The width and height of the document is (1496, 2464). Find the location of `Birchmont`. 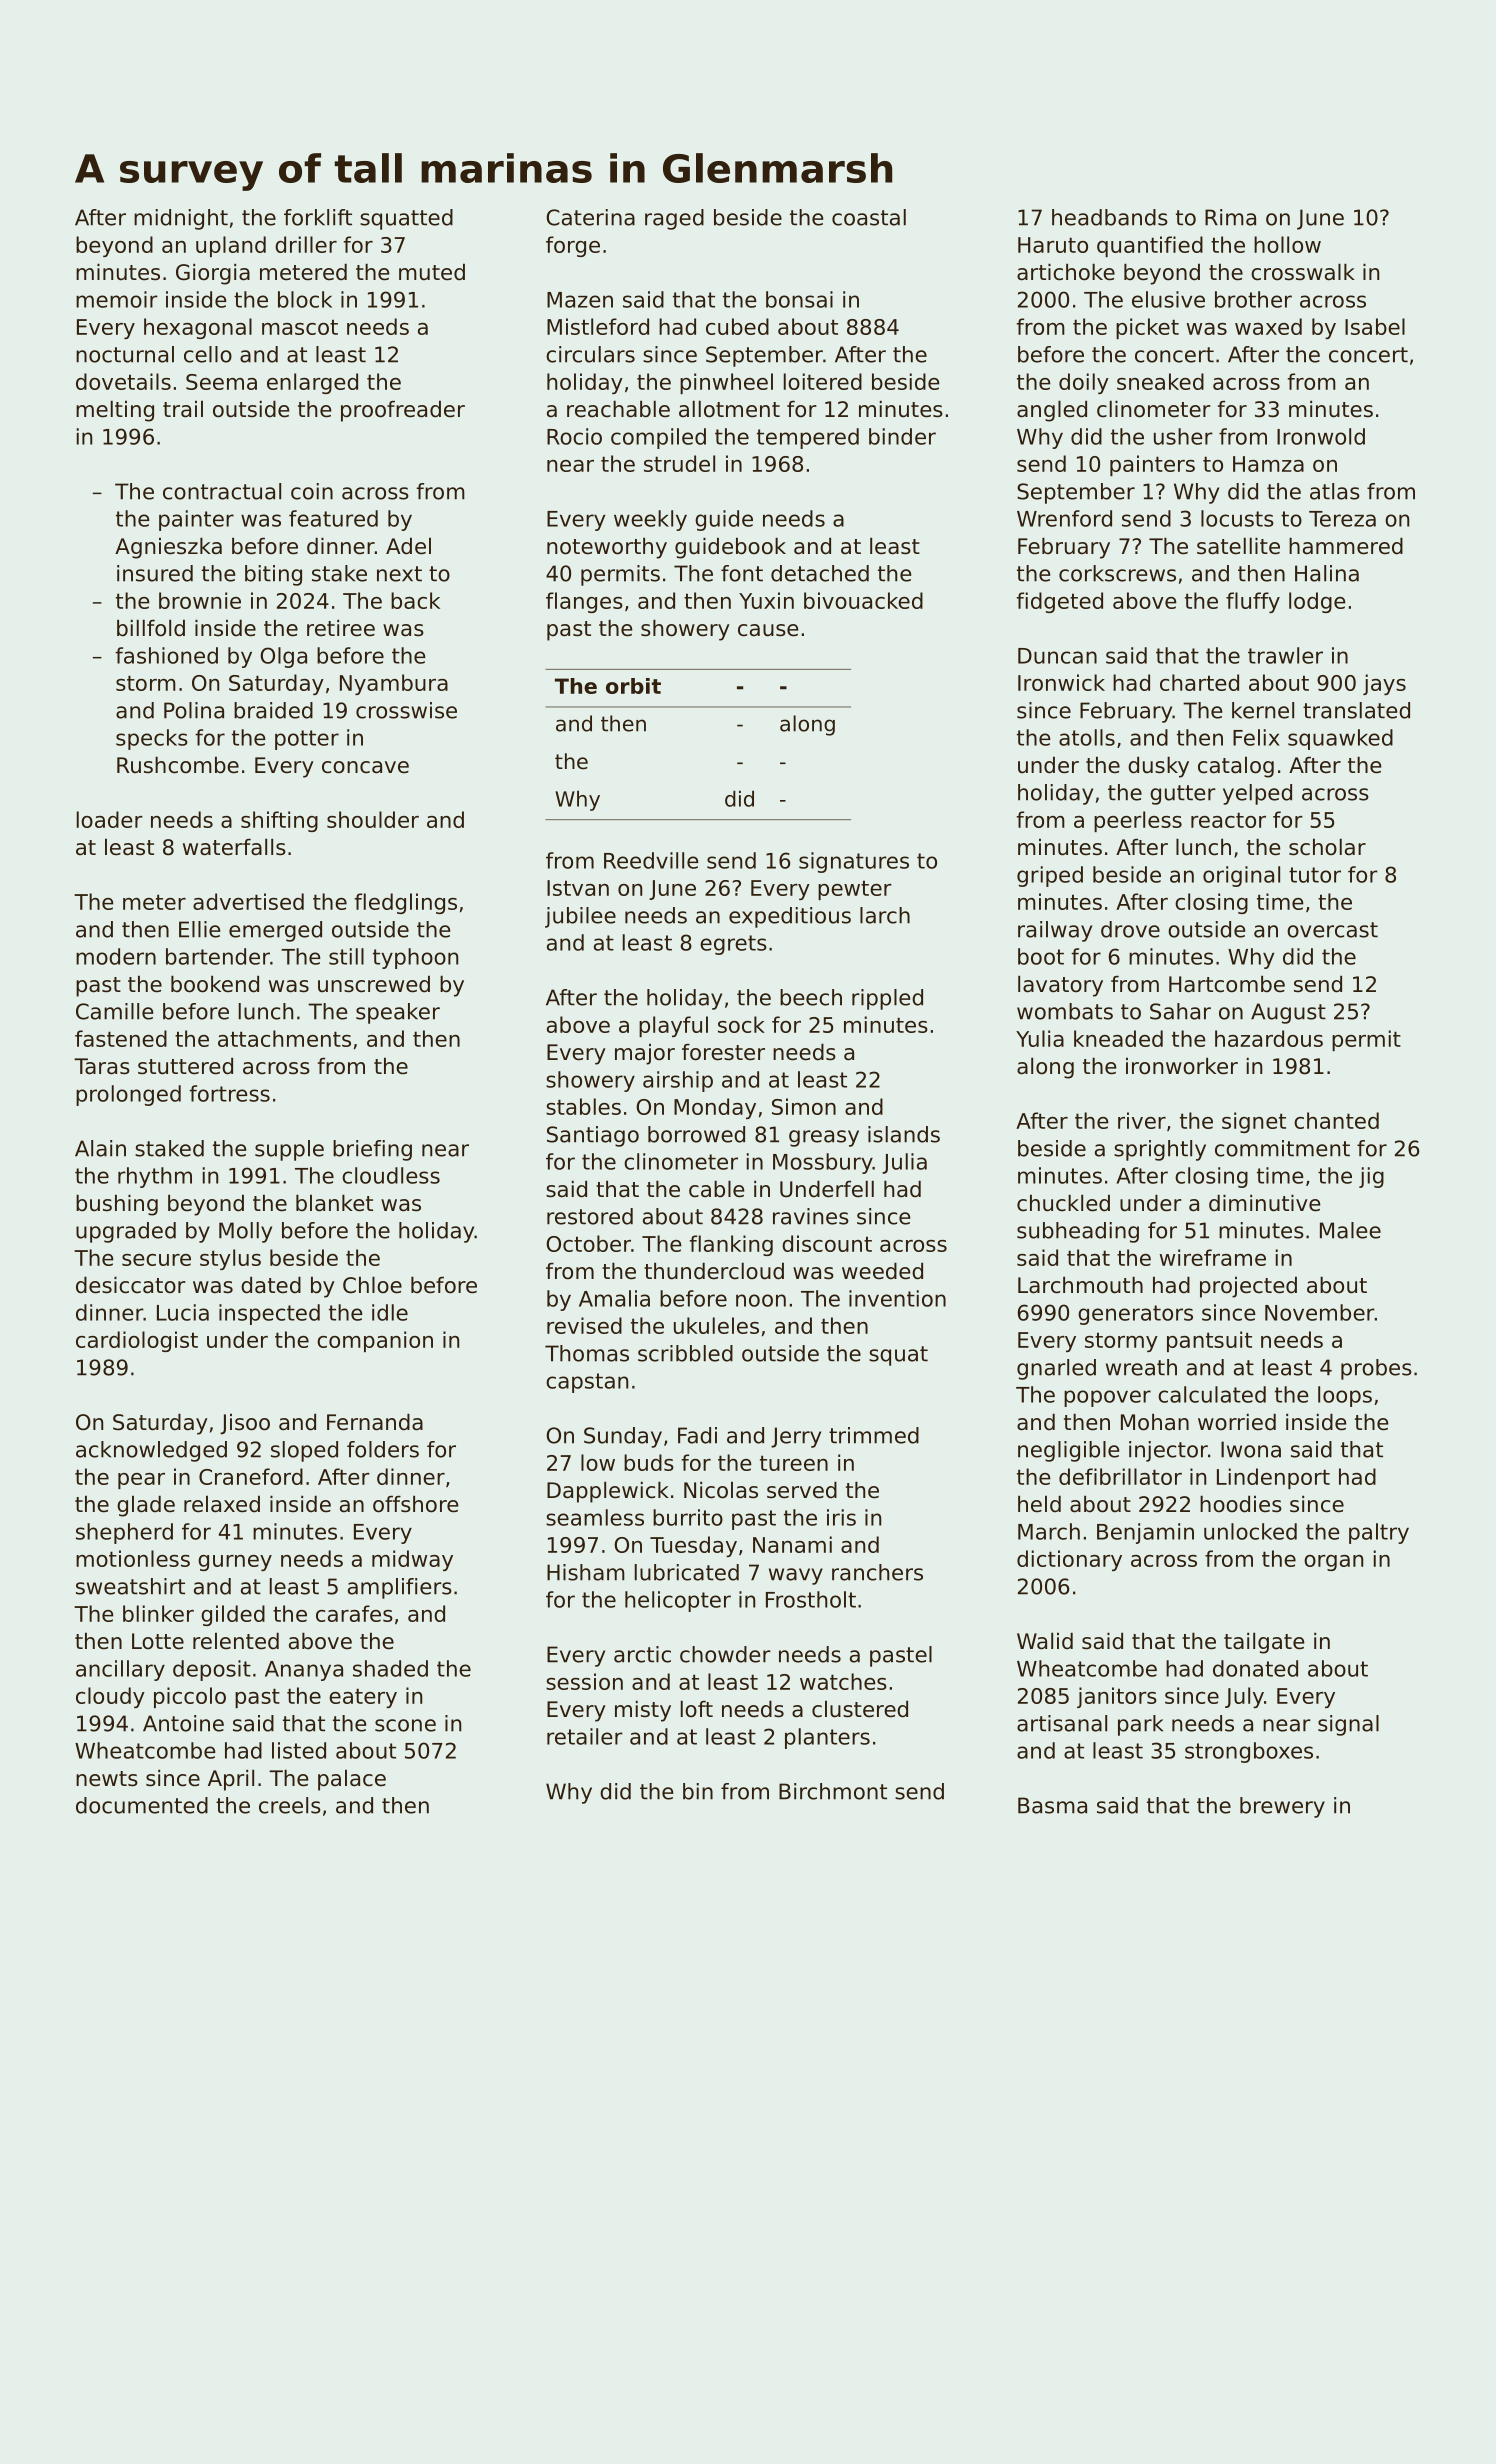

Birchmont is located at coordinates (833, 1791).
